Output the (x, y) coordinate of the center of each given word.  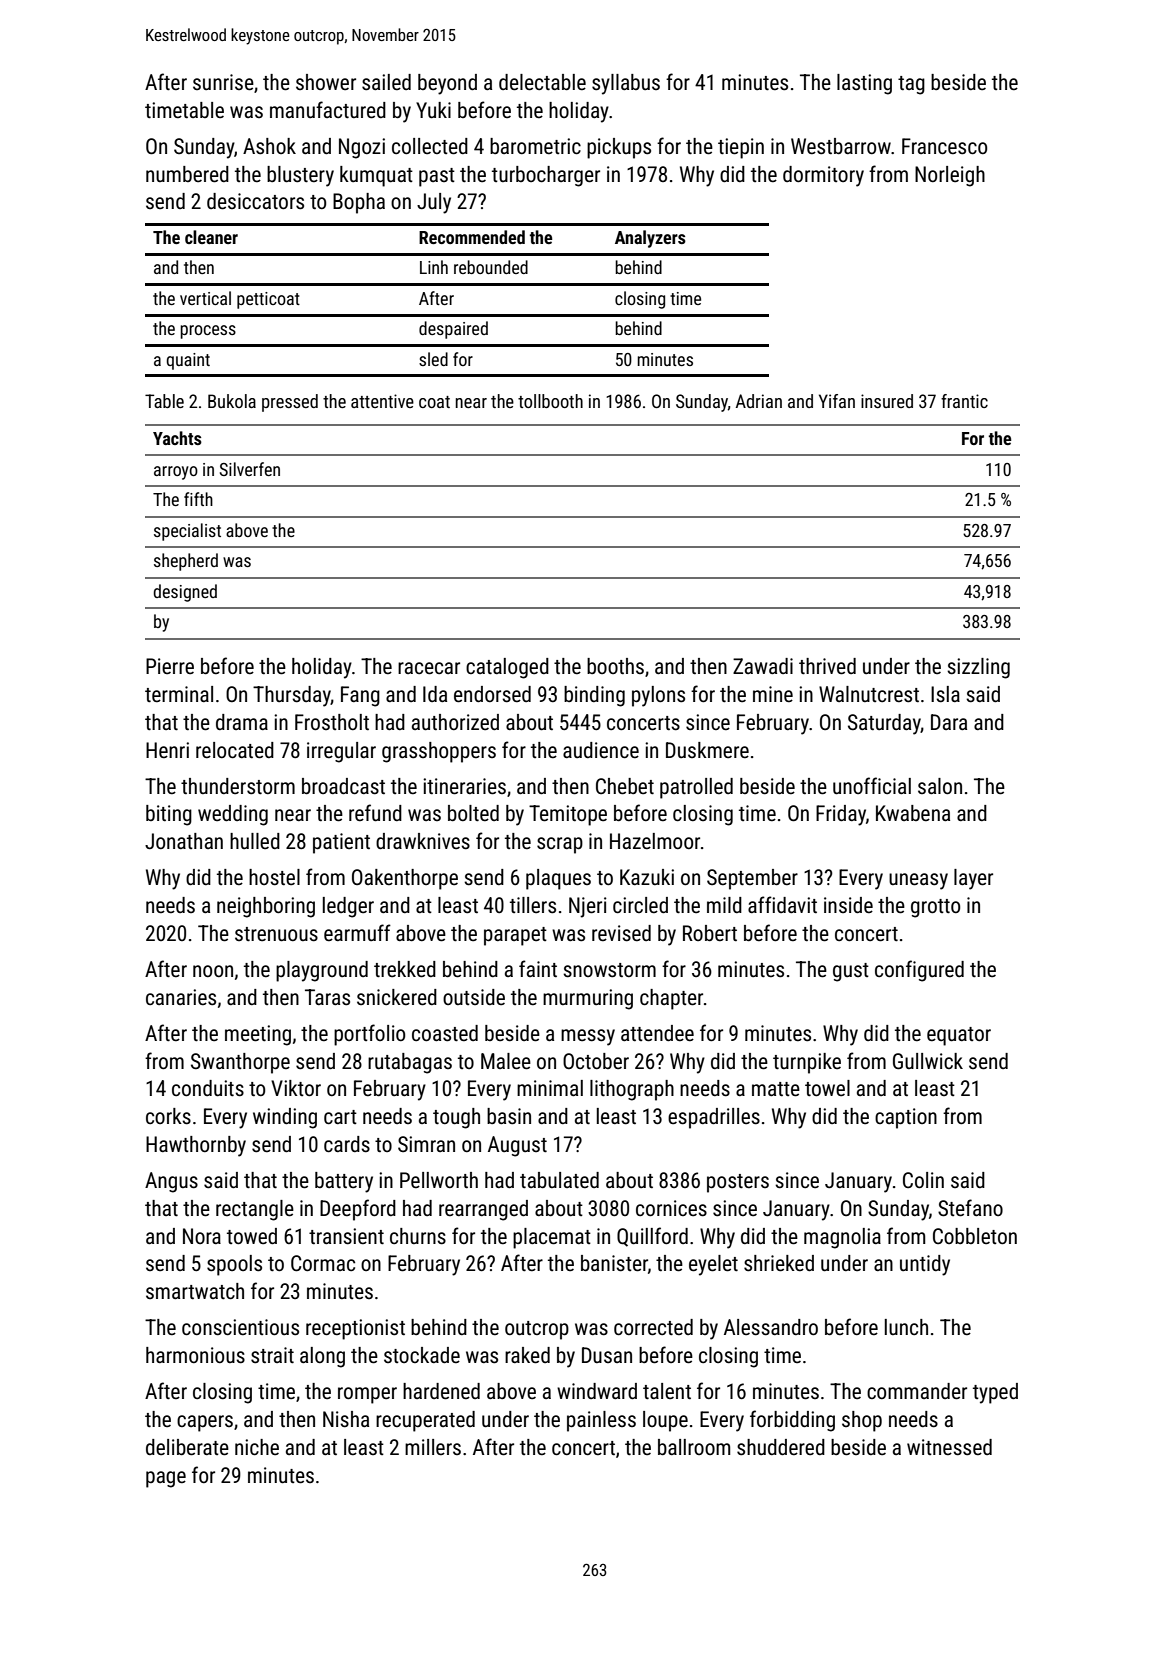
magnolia (842, 1238)
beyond (447, 84)
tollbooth (550, 401)
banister (614, 1263)
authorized (455, 722)
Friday (841, 815)
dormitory (823, 176)
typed (995, 1393)
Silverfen (250, 469)
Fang (360, 696)
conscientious (240, 1327)
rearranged (483, 1210)
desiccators (255, 201)
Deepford (358, 1210)
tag (911, 85)
